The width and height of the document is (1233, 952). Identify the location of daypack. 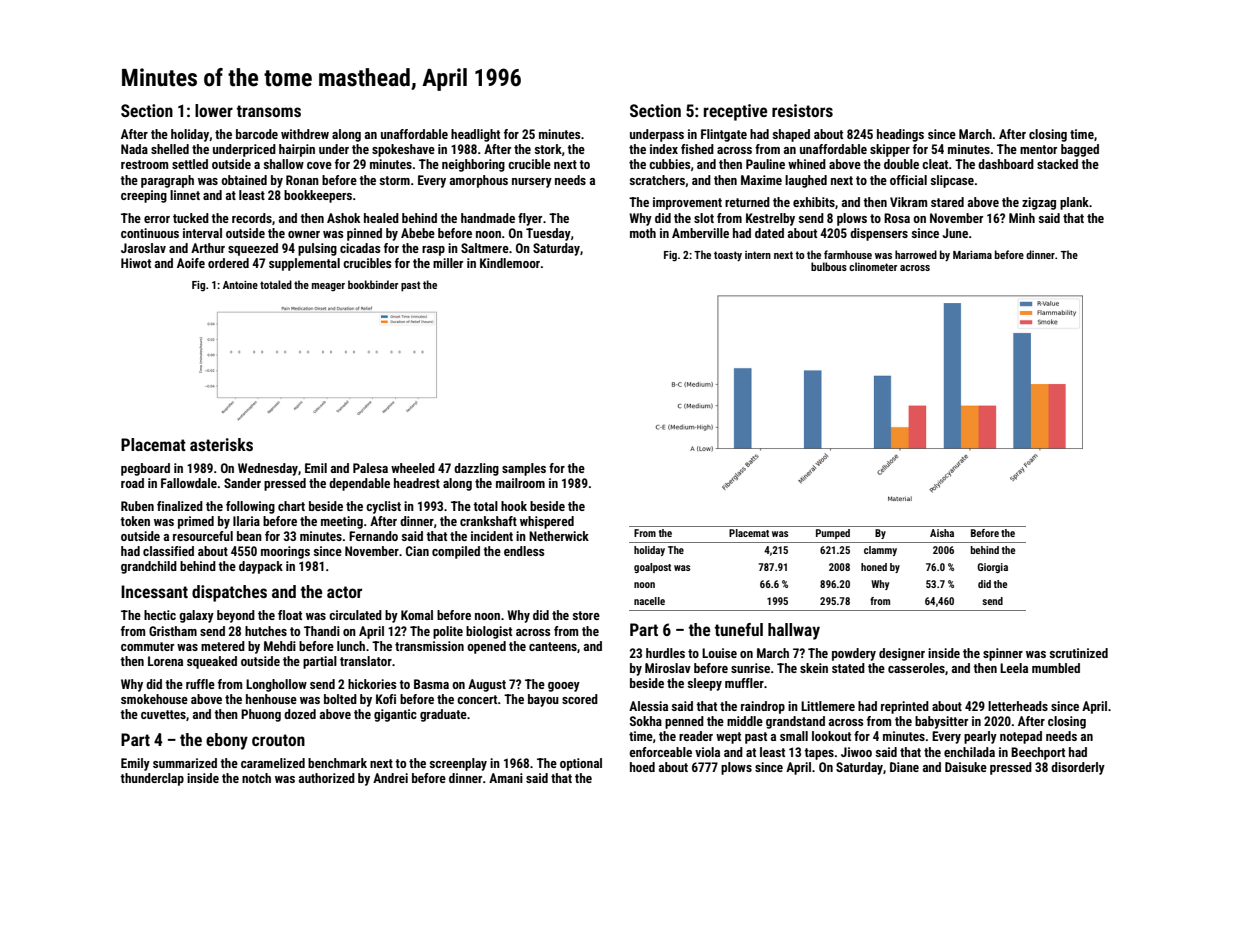
(261, 567).
